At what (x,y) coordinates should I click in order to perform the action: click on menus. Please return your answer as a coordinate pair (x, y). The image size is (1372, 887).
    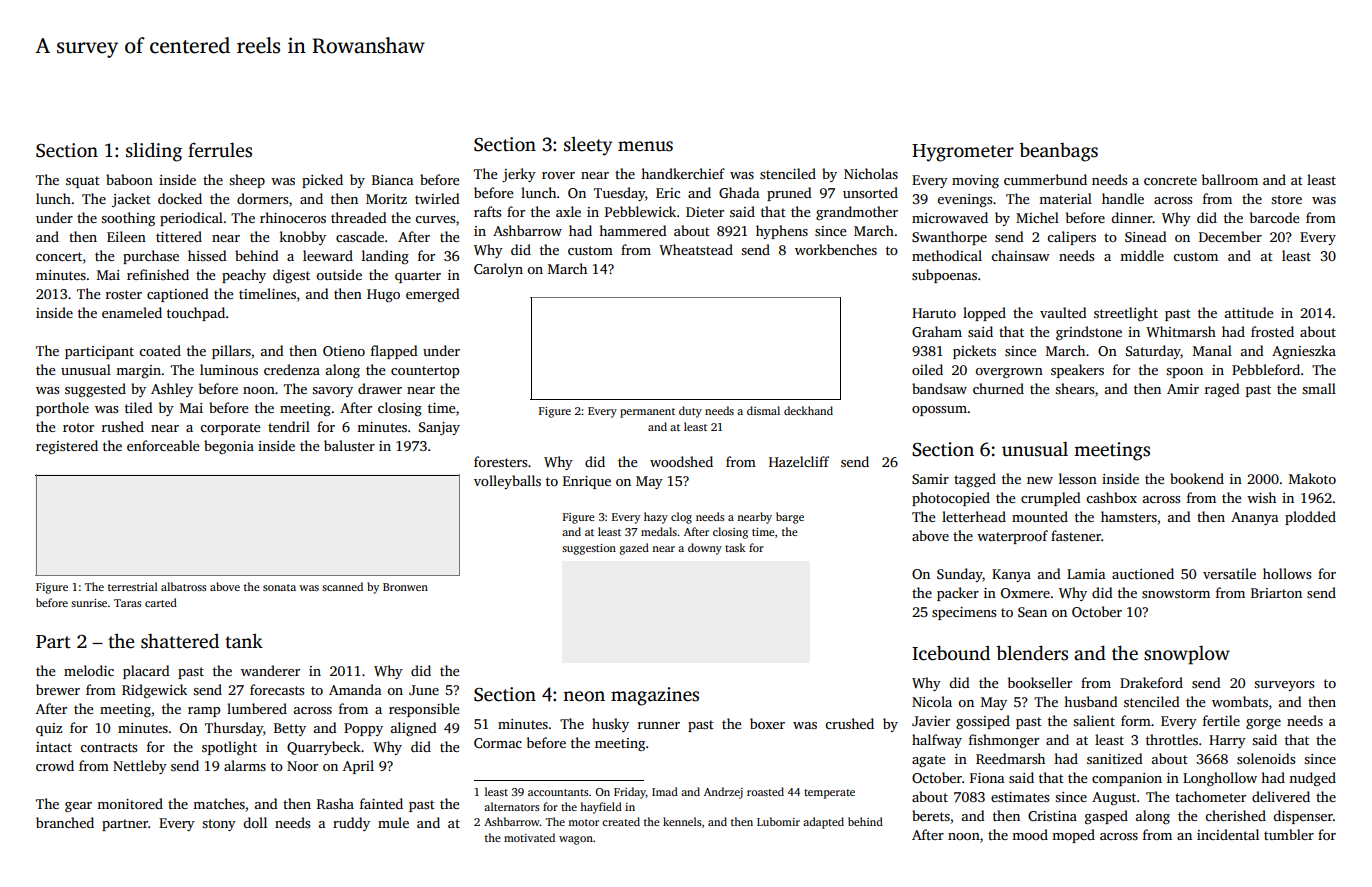
    Looking at the image, I should click on (645, 146).
